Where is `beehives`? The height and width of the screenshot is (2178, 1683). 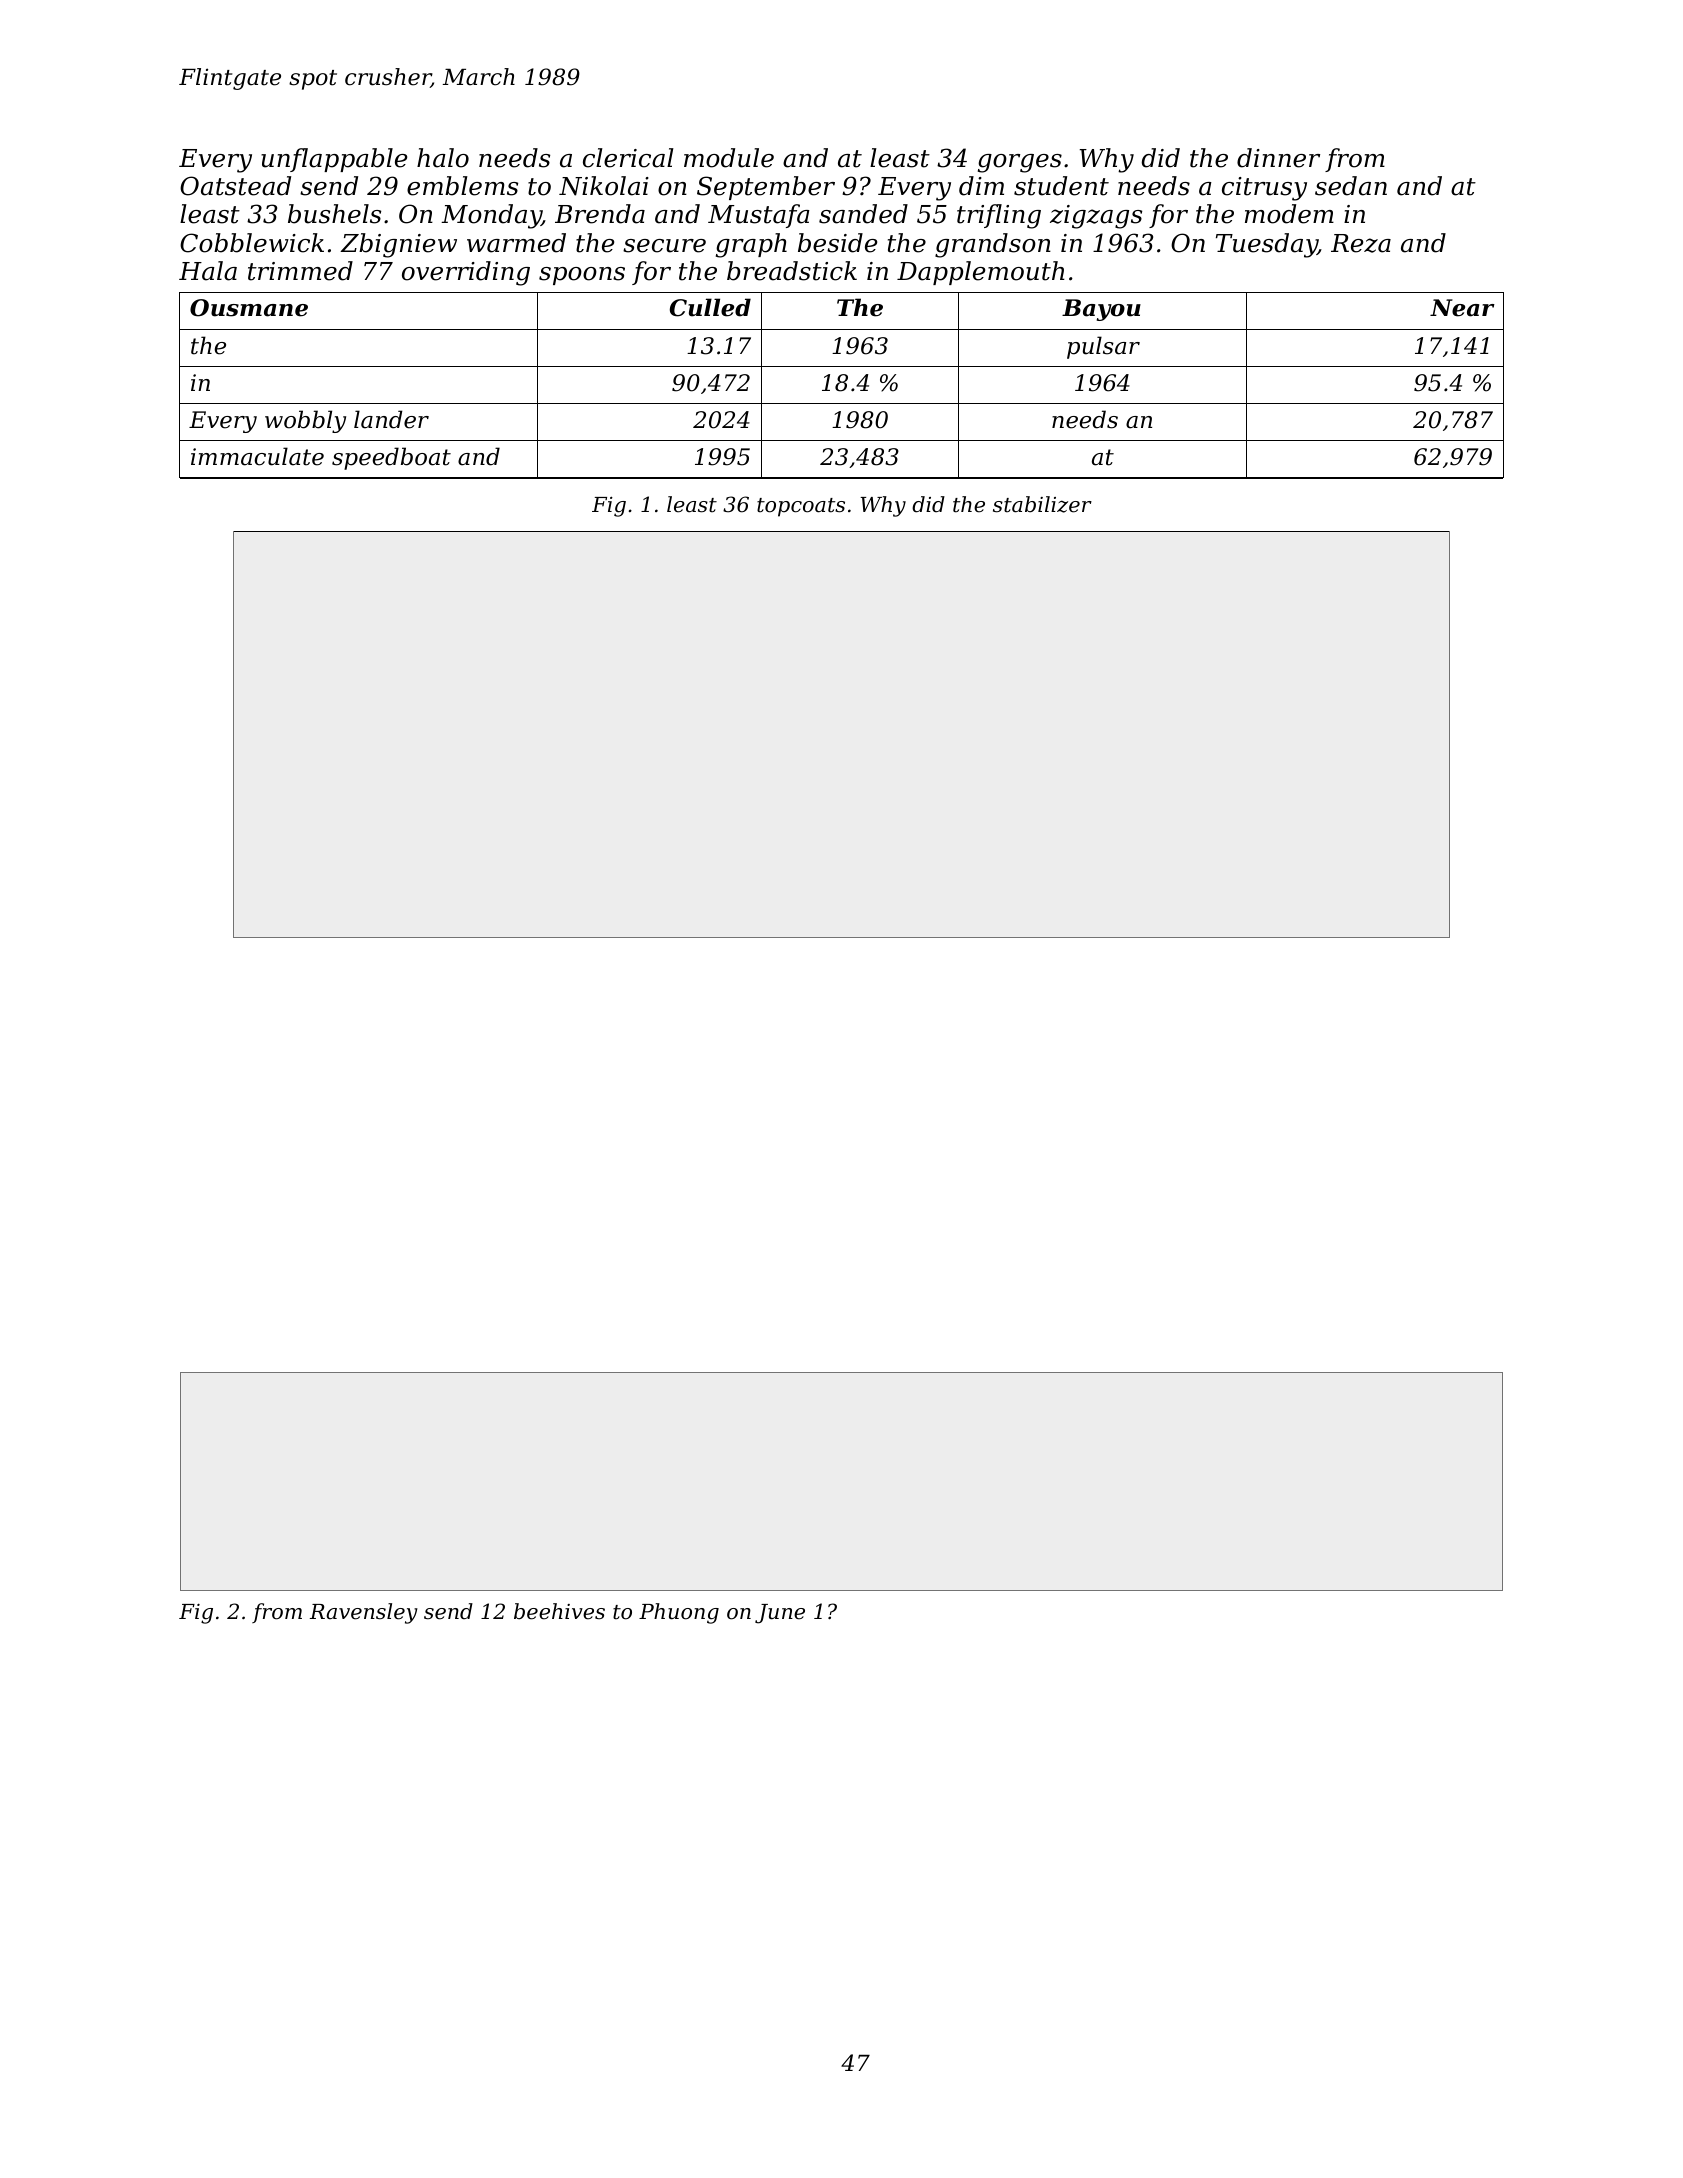 beehives is located at coordinates (559, 1611).
